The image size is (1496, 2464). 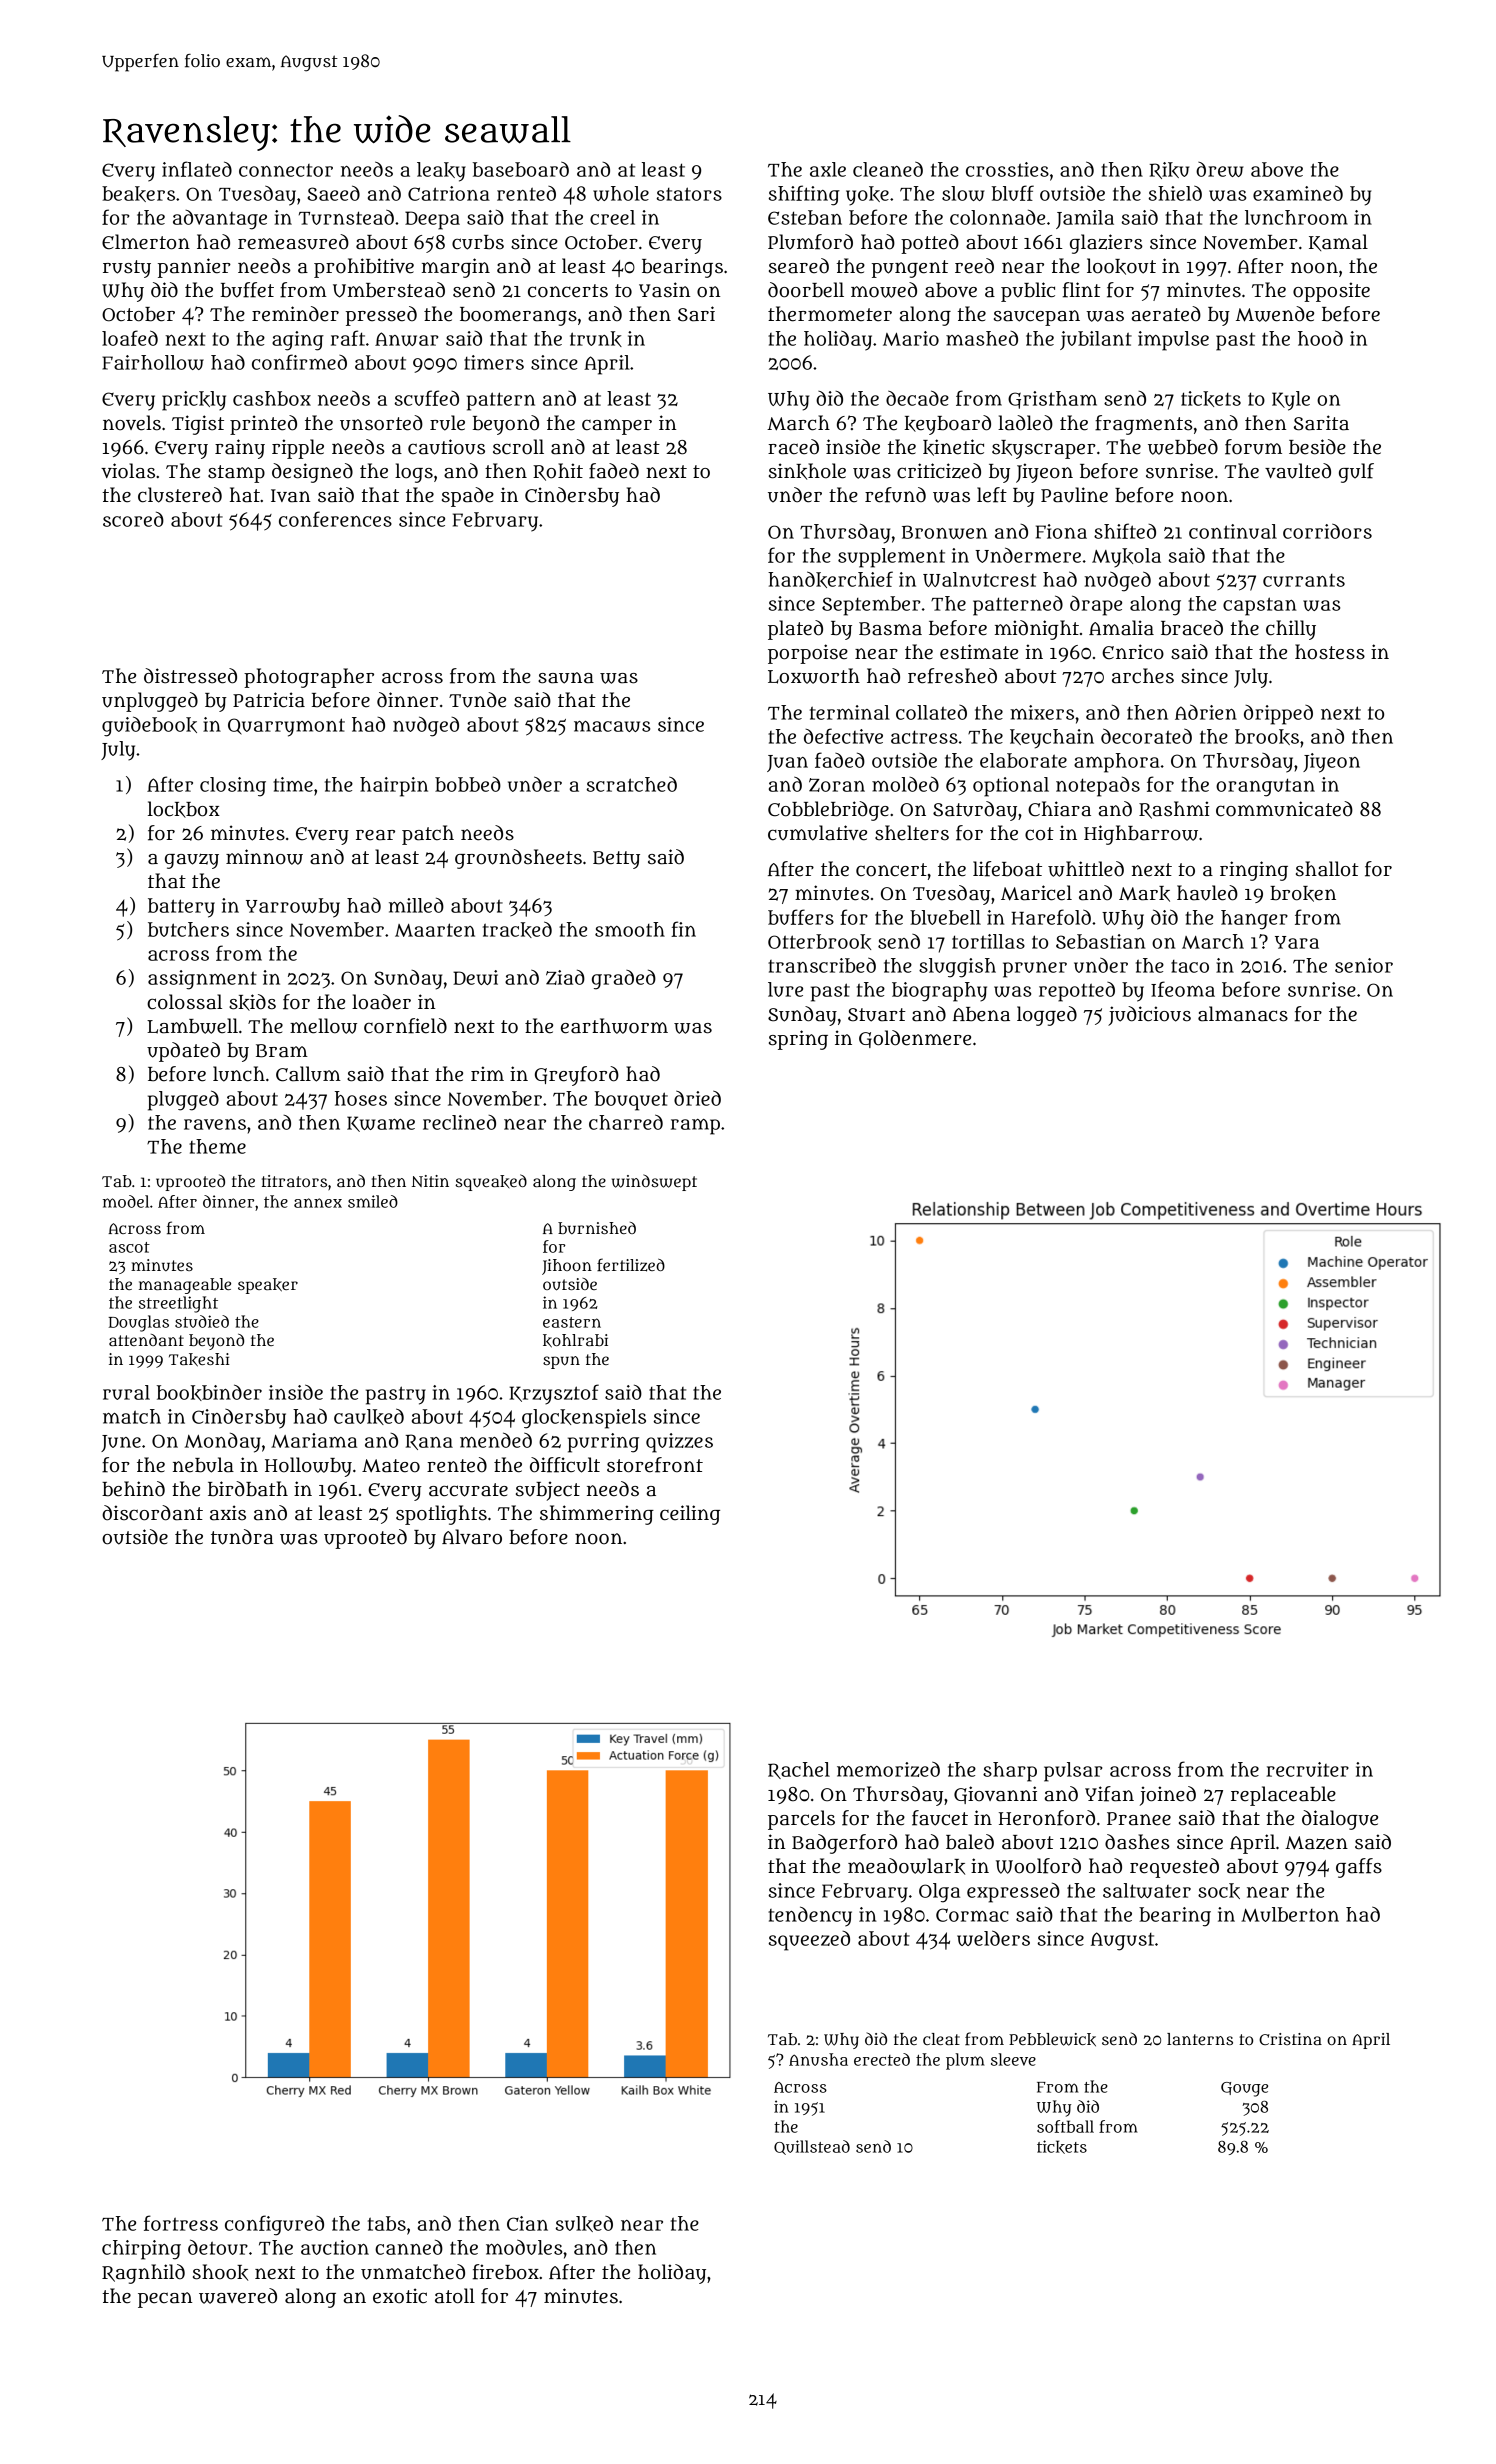 What do you see at coordinates (387, 2223) in the image?
I see `tabs` at bounding box center [387, 2223].
